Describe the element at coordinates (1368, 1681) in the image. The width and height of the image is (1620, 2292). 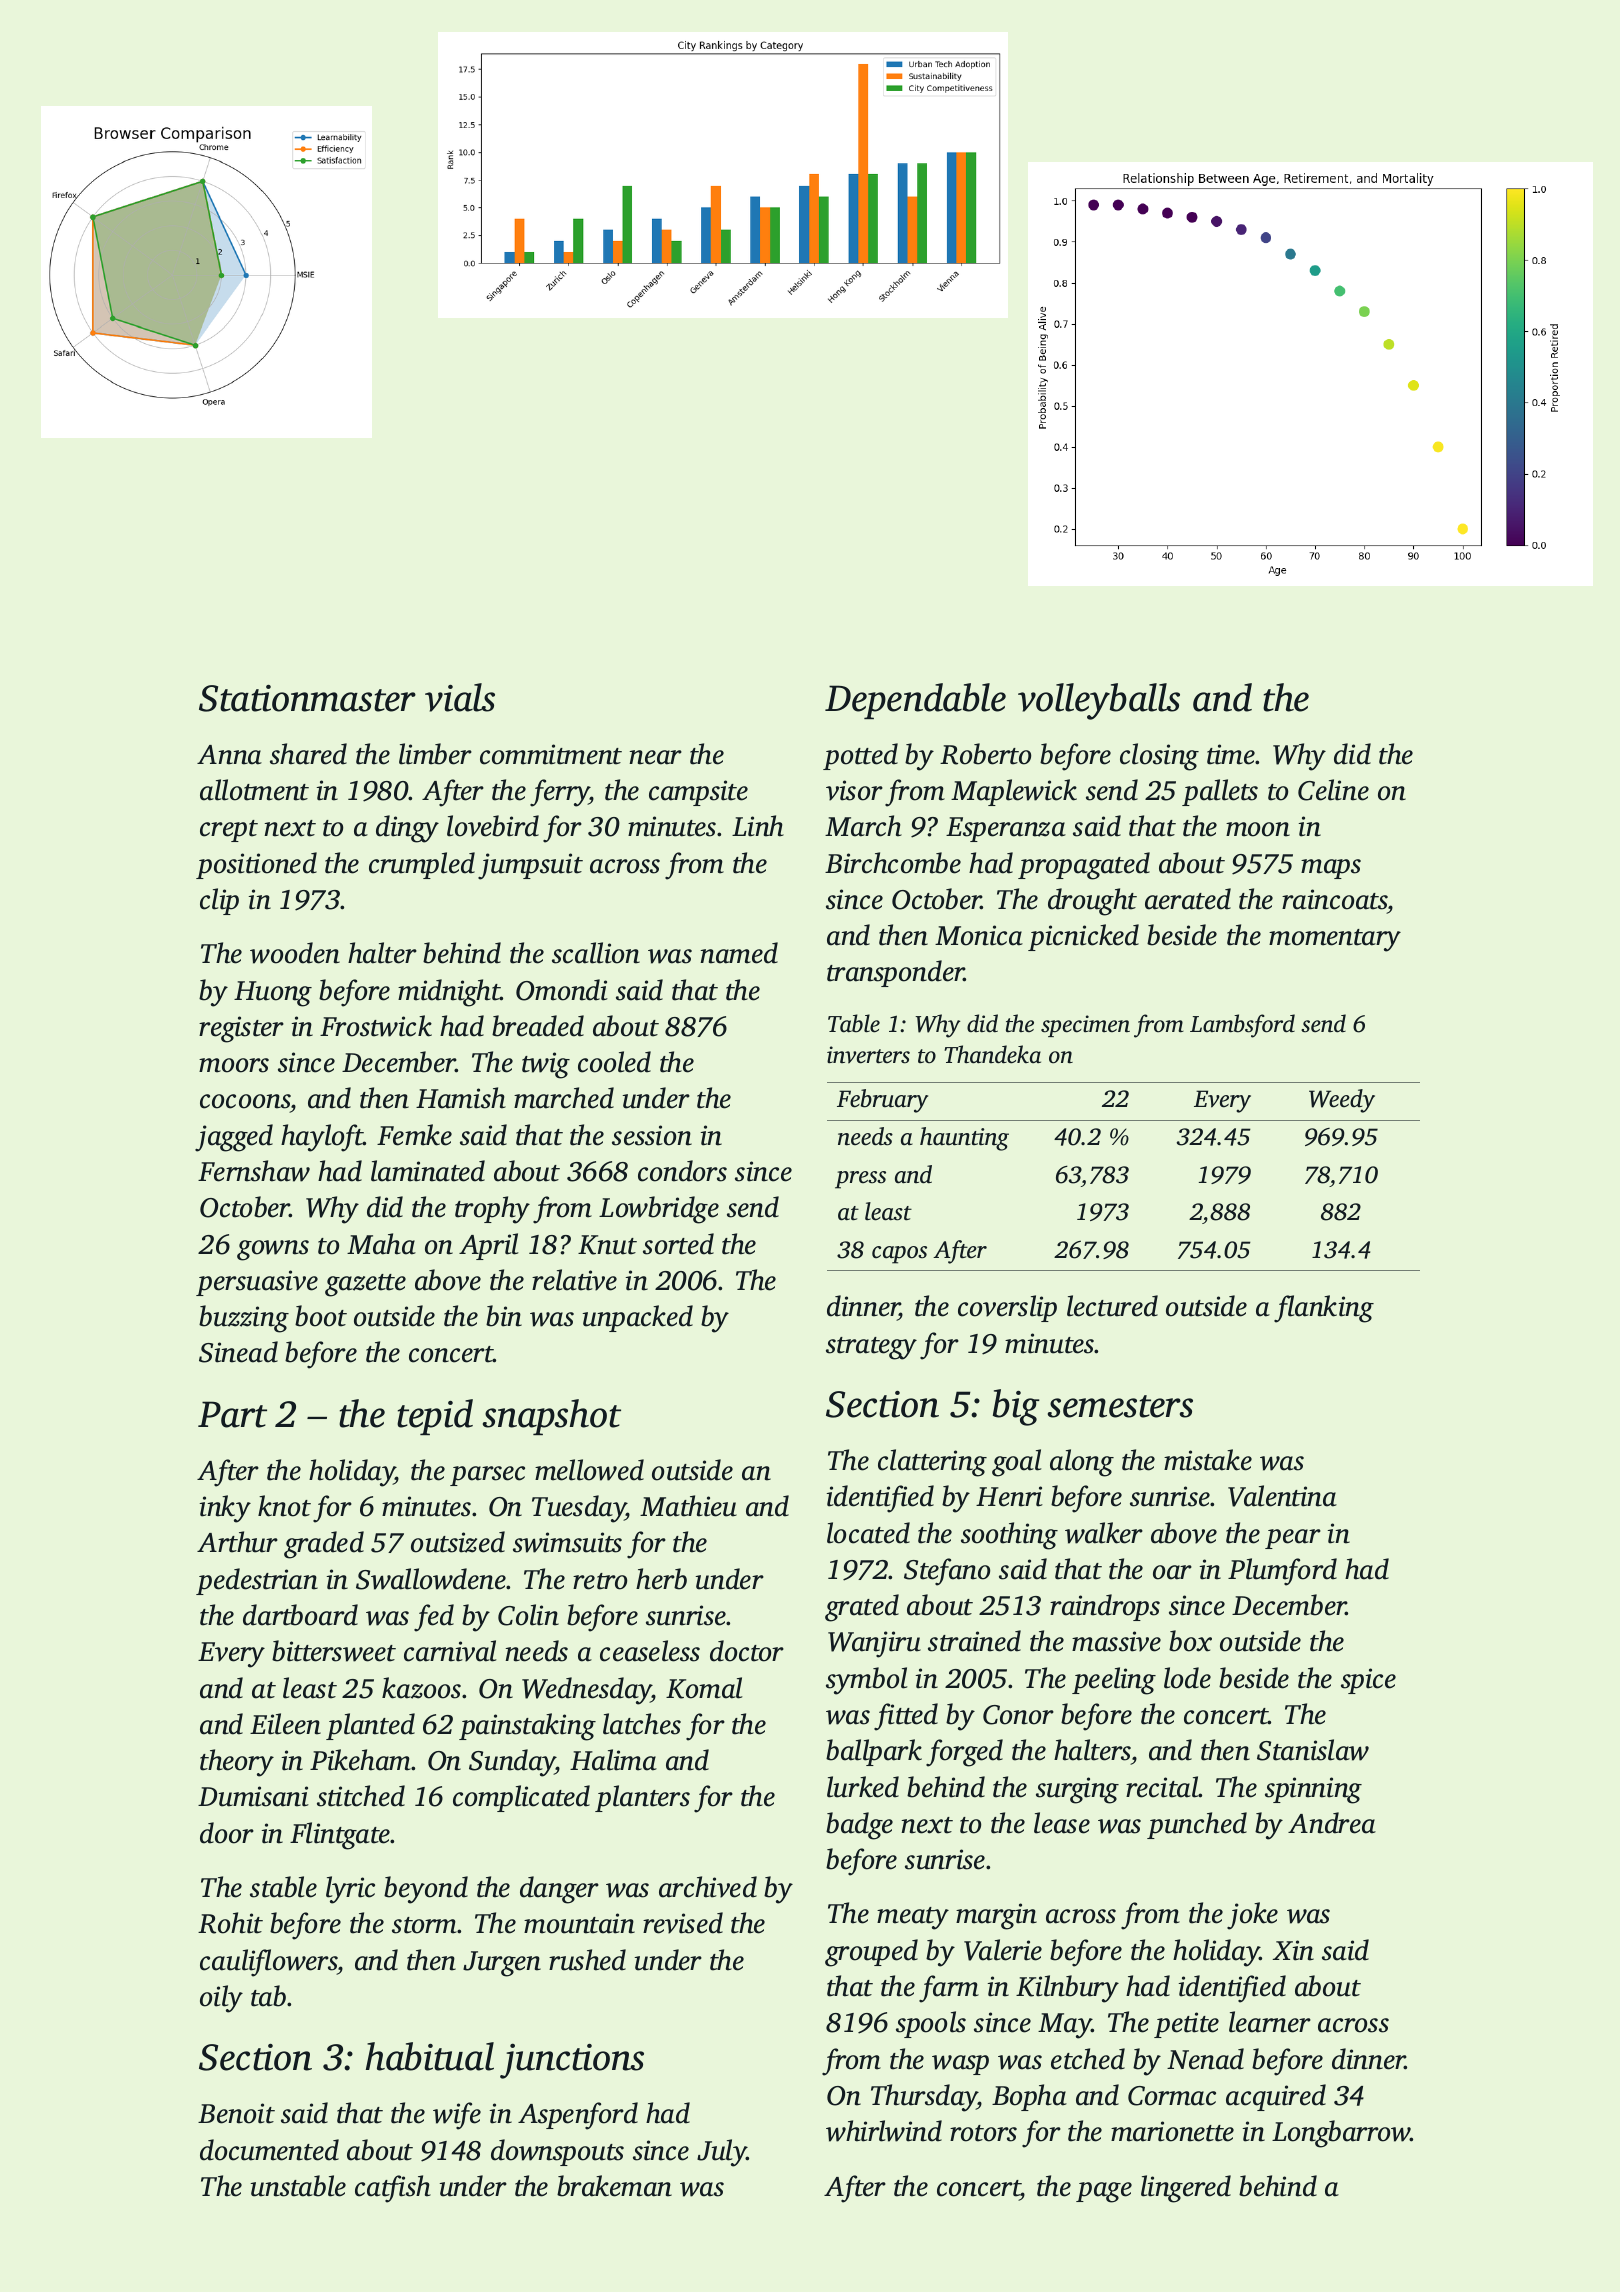
I see `spice` at that location.
